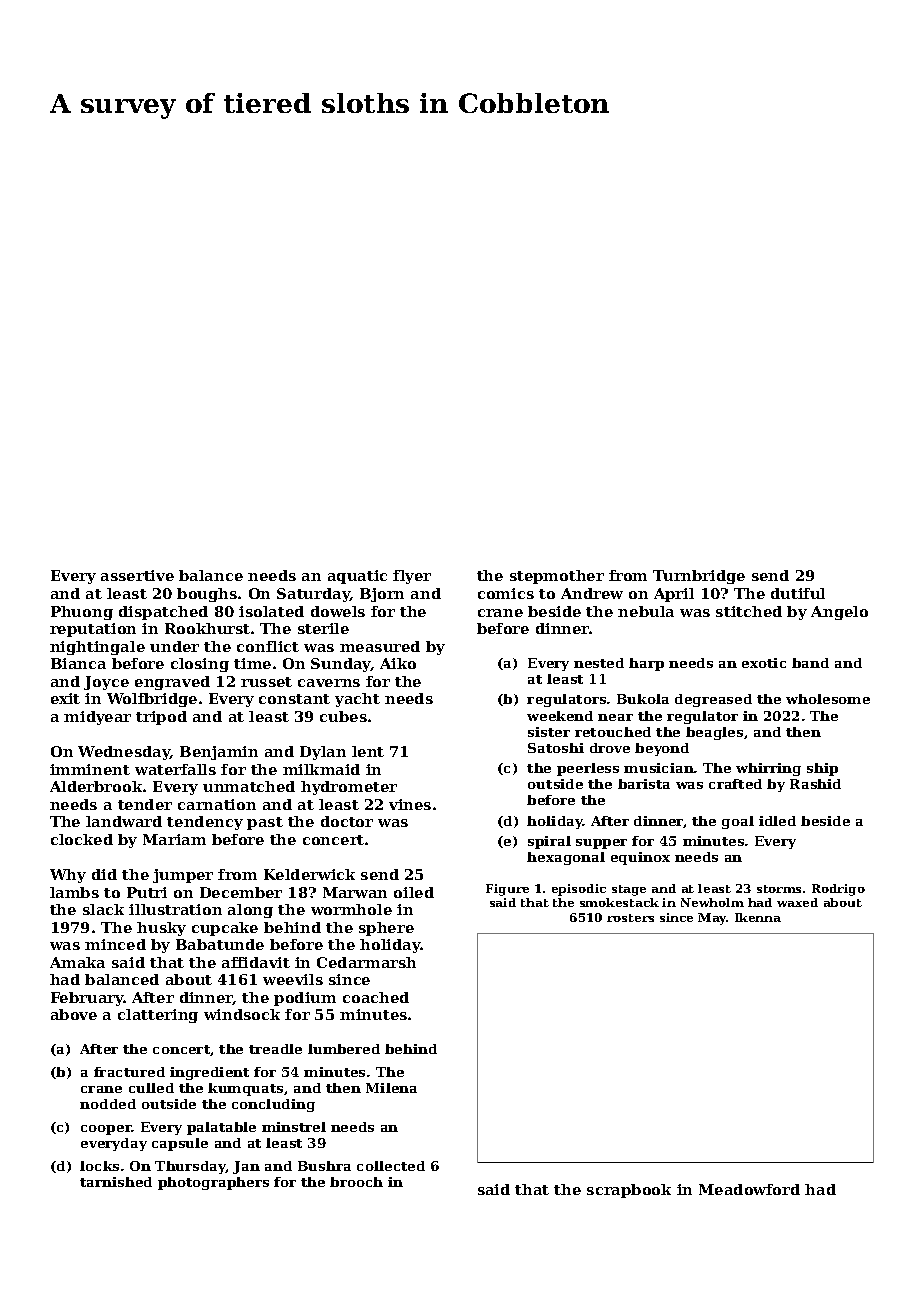 The height and width of the screenshot is (1308, 924). I want to click on wholesome, so click(828, 699).
